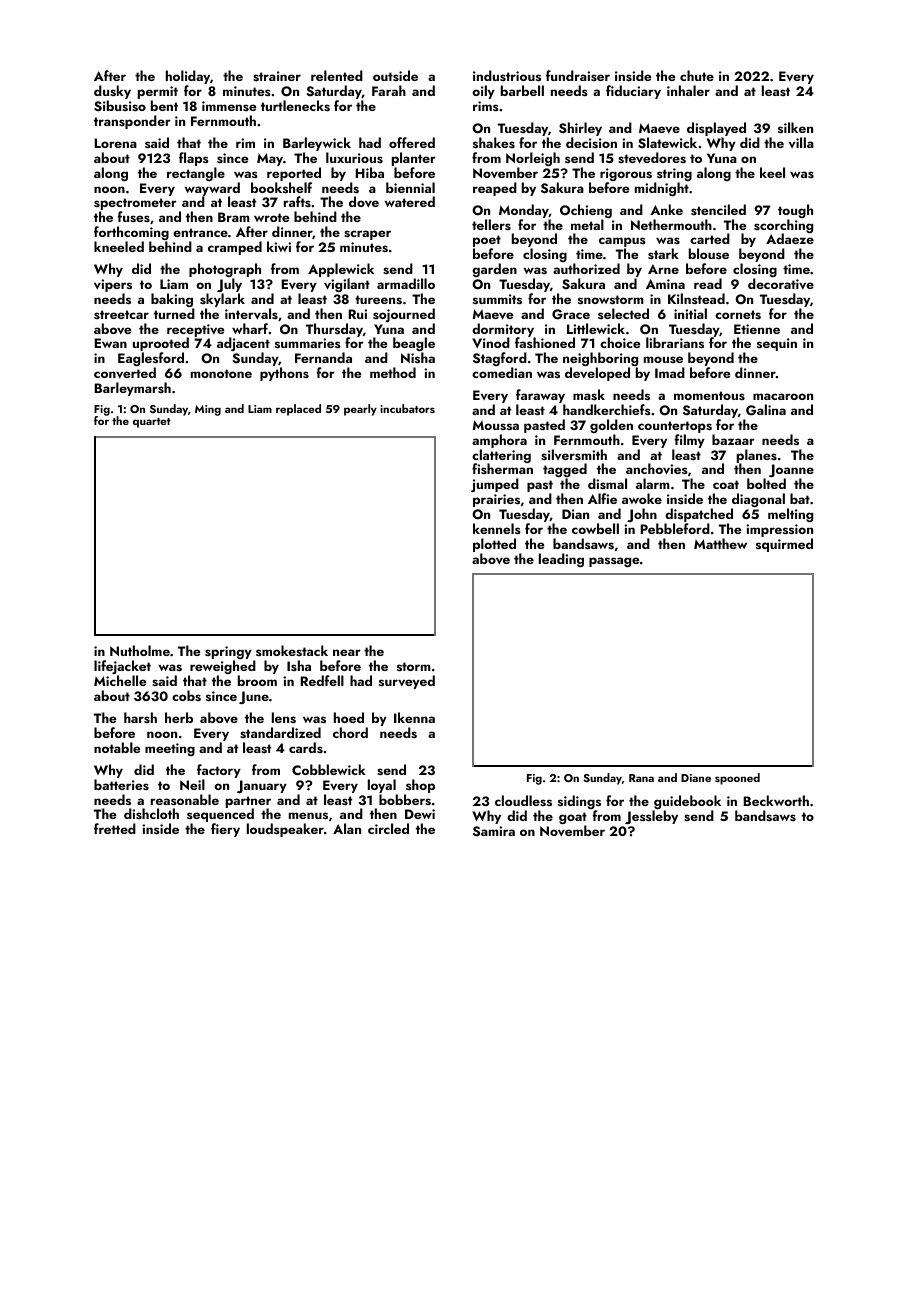 Image resolution: width=908 pixels, height=1316 pixels. Describe the element at coordinates (697, 75) in the page. I see `chute` at that location.
